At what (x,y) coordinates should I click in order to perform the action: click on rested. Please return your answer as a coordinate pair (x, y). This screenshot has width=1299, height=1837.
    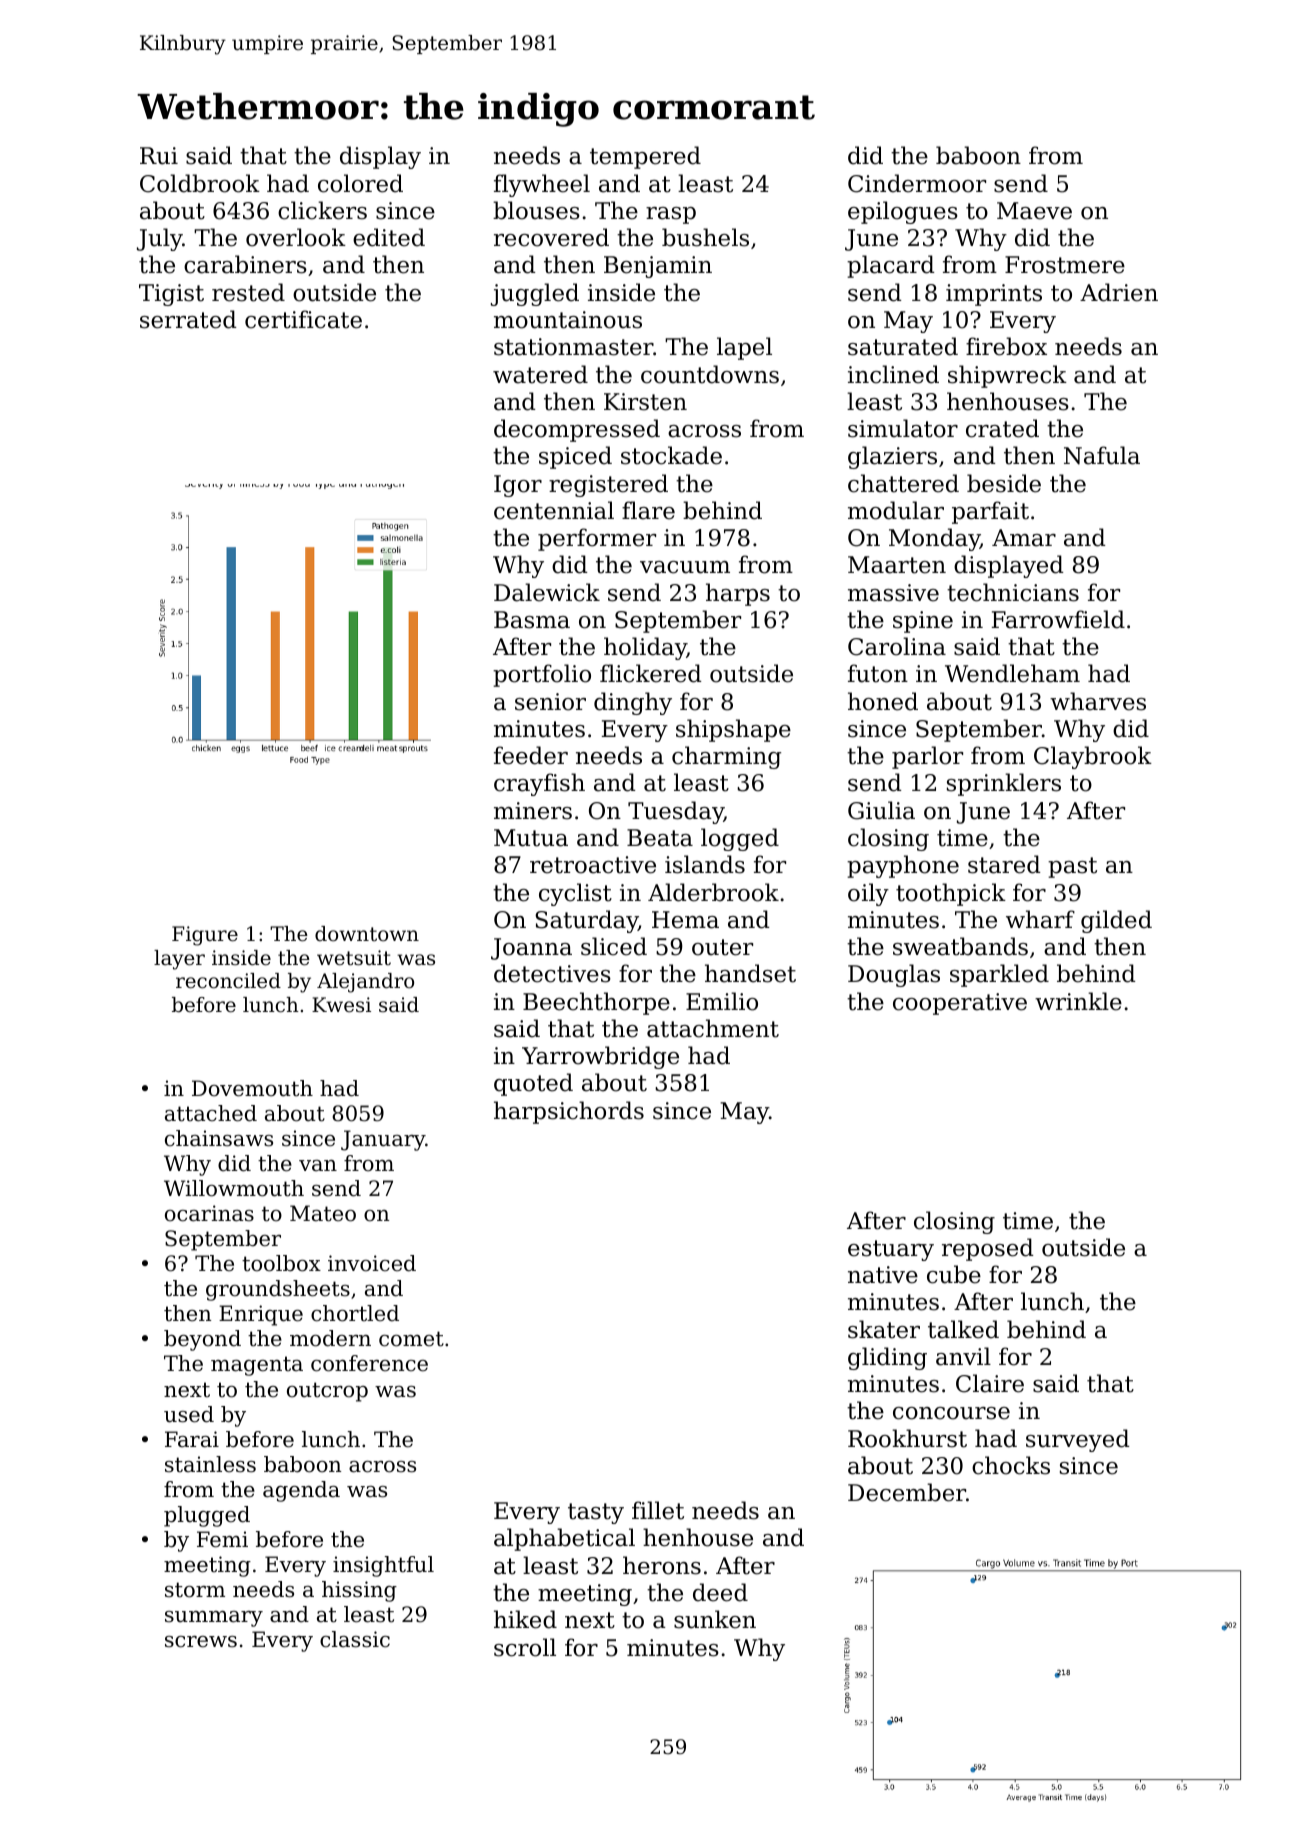
    Looking at the image, I should click on (248, 292).
